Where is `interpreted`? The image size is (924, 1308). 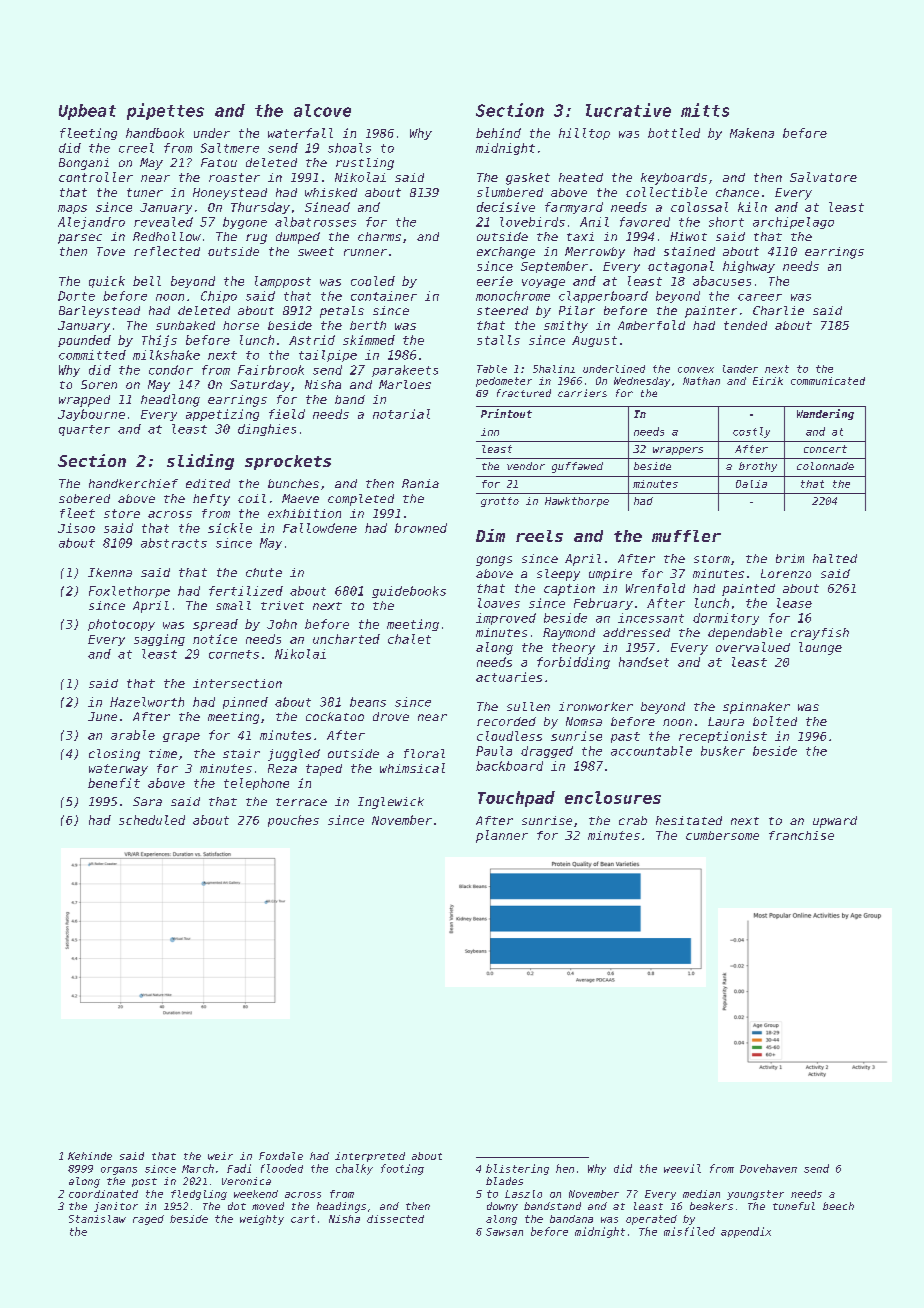 interpreted is located at coordinates (370, 1157).
